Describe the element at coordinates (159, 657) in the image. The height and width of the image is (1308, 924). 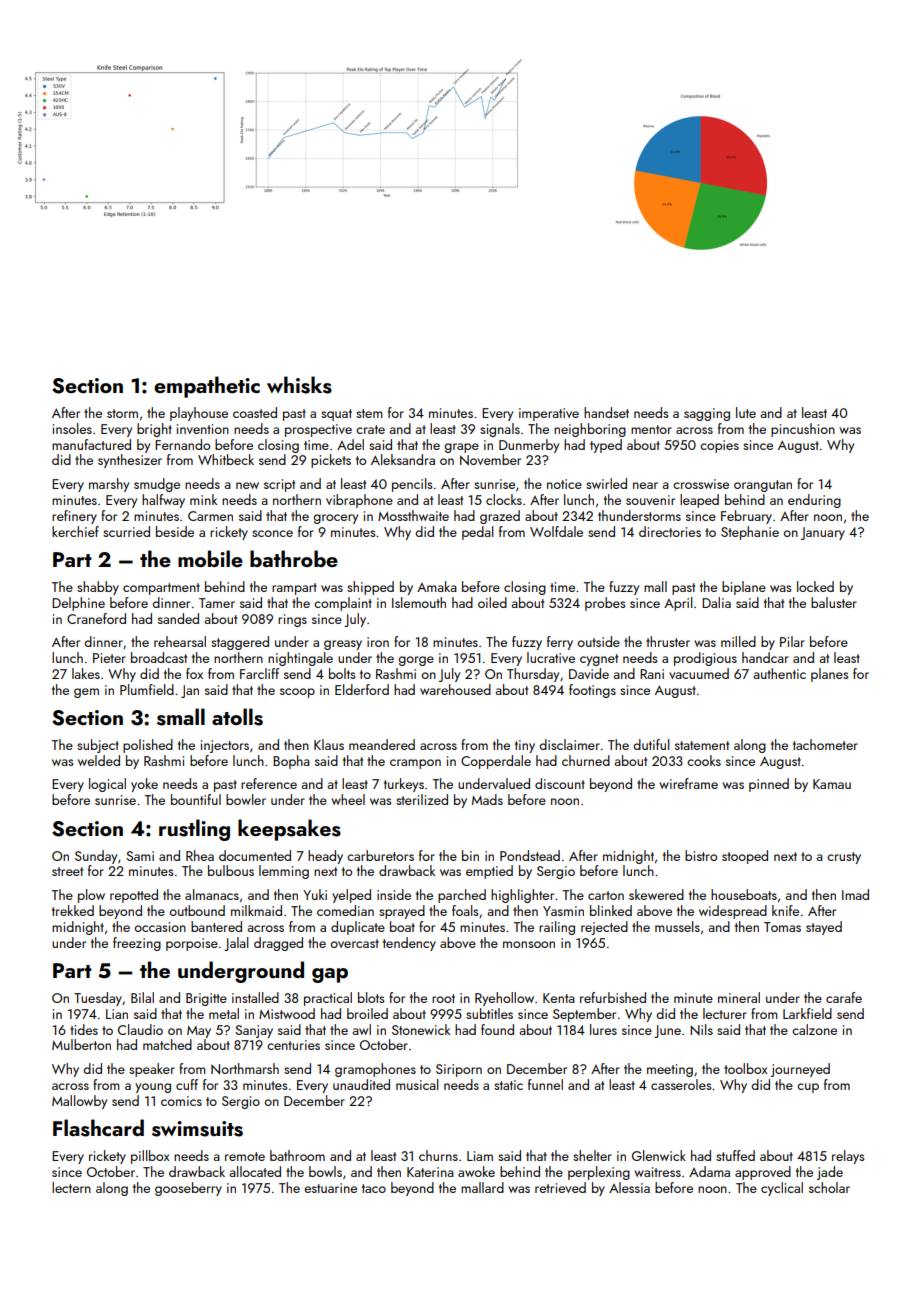
I see `broadcast` at that location.
